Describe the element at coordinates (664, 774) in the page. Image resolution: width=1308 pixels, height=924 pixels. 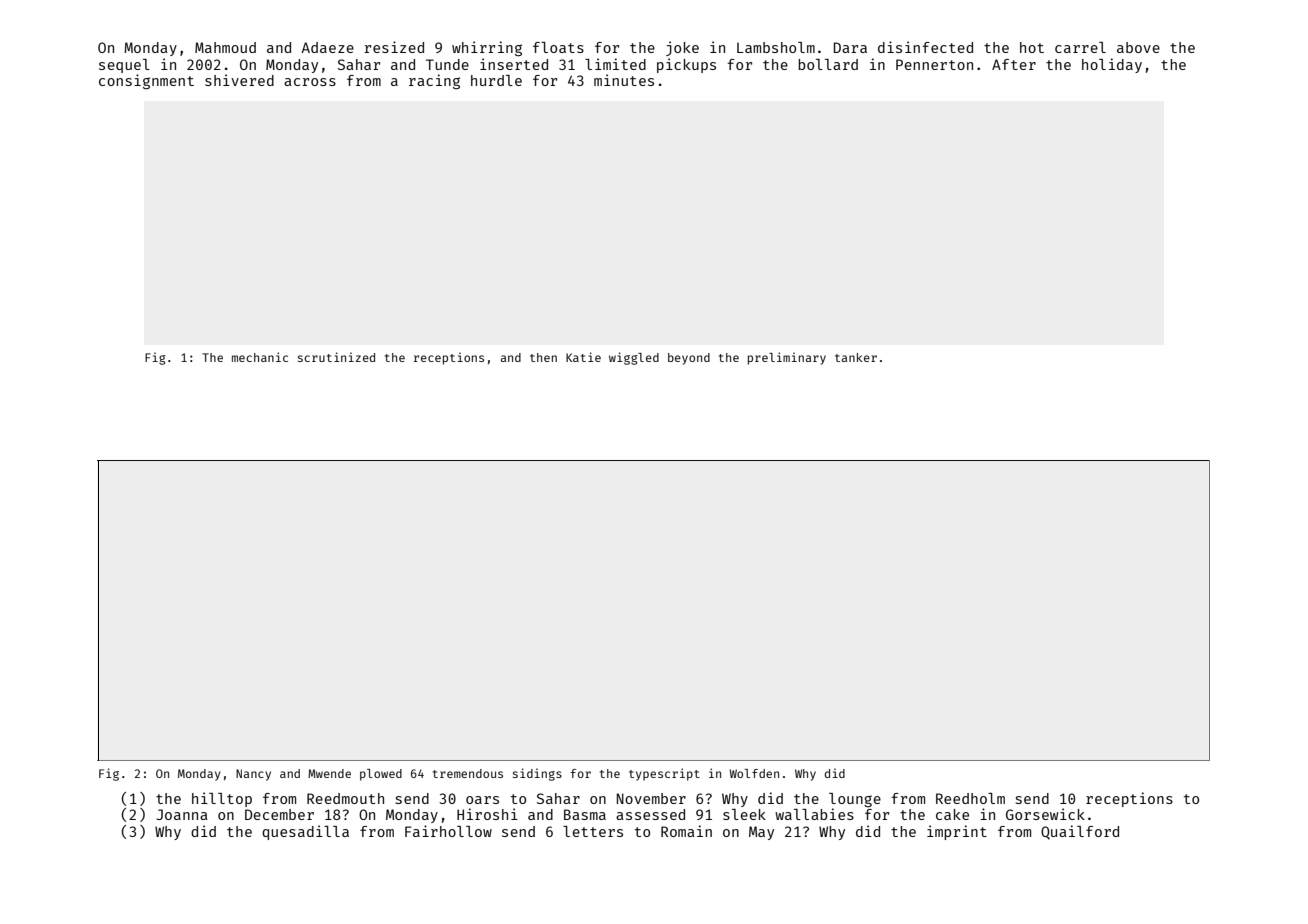
I see `typescript` at that location.
